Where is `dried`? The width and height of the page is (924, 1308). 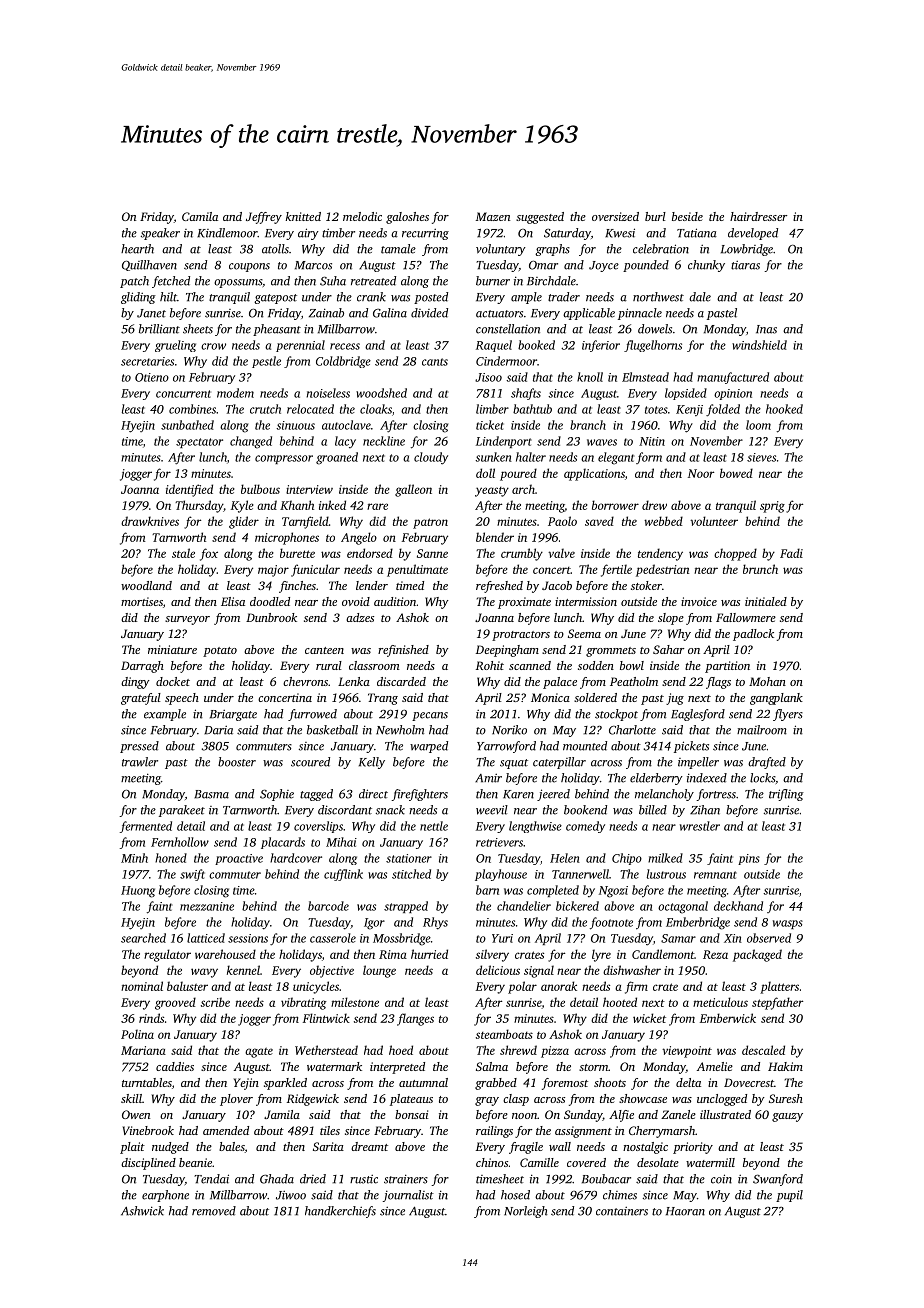 dried is located at coordinates (313, 1179).
